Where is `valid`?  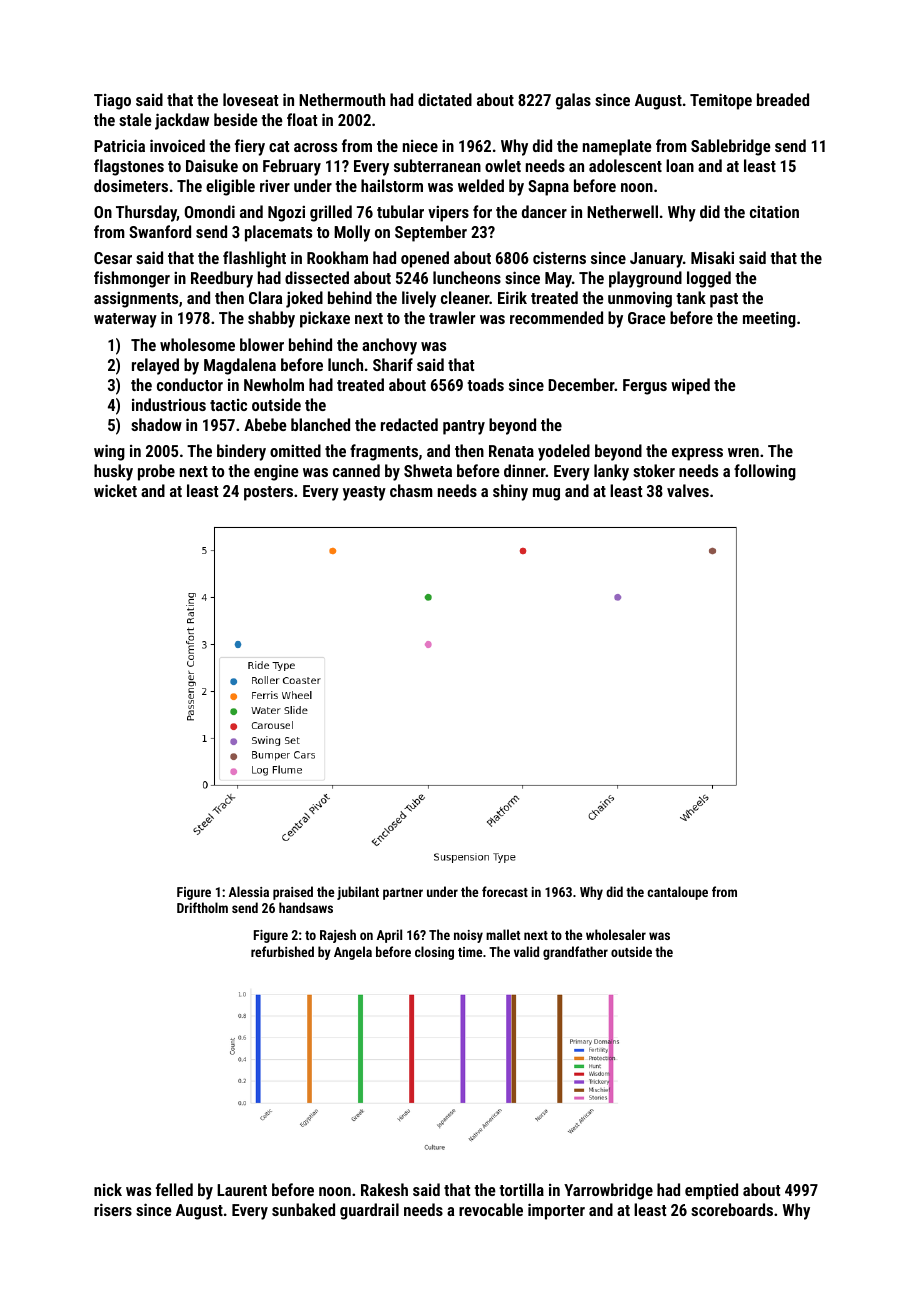
valid is located at coordinates (526, 951).
